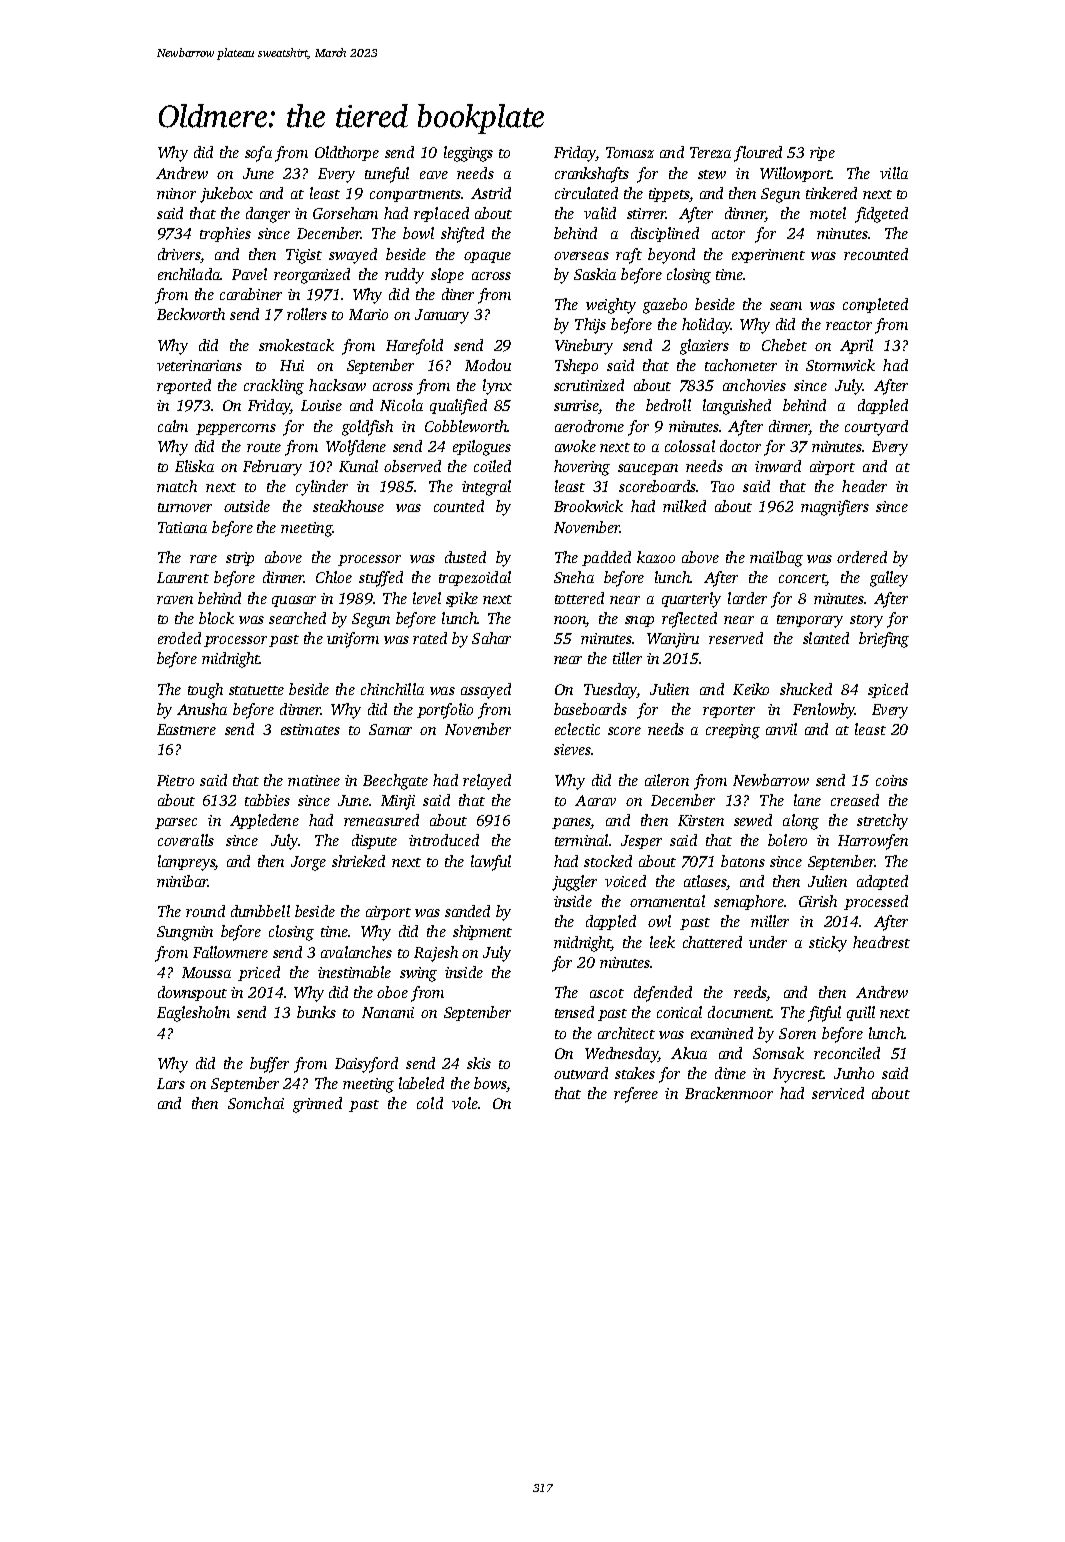 The width and height of the document is (1065, 1542). I want to click on tough, so click(205, 691).
